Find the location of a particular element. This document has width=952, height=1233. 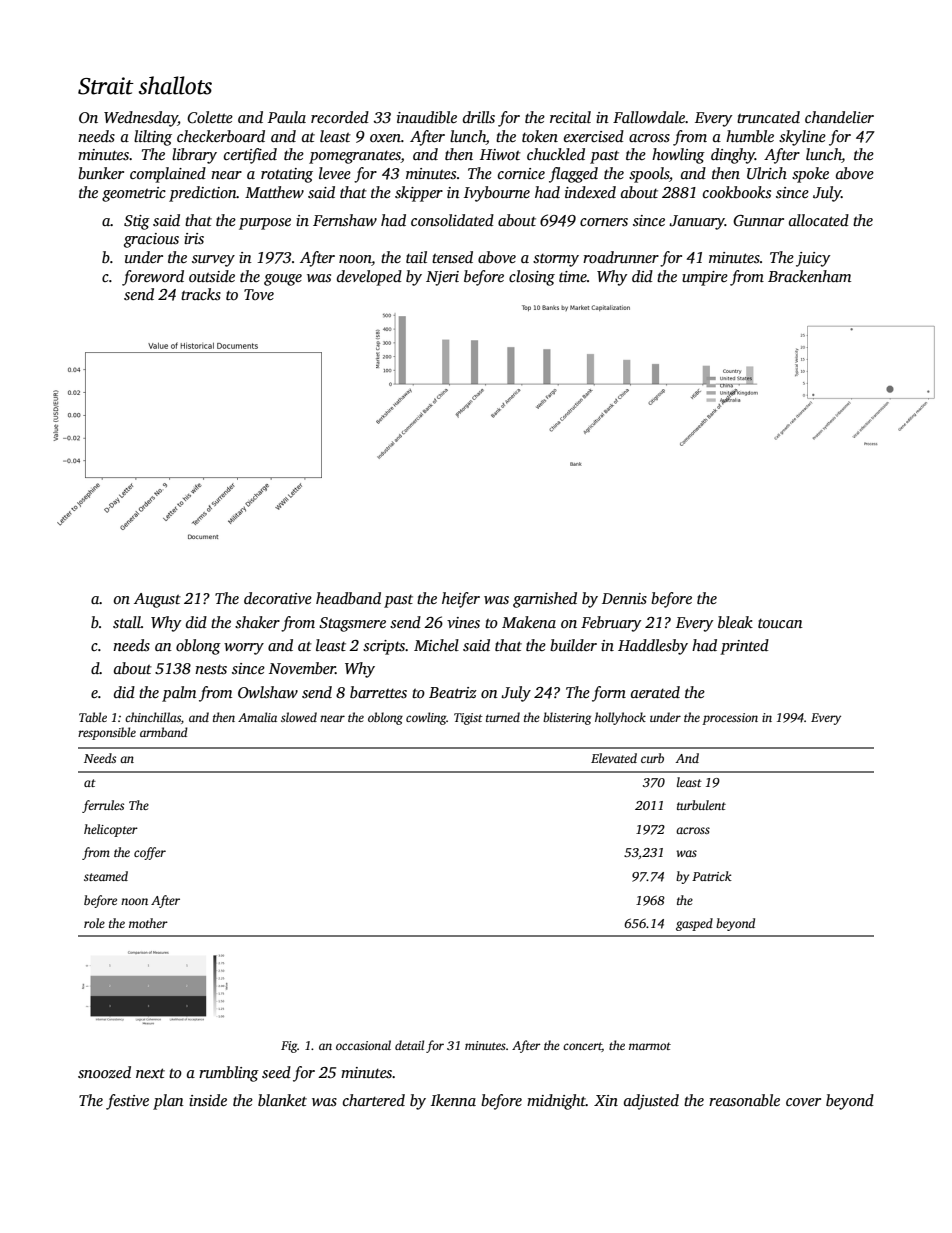

developed is located at coordinates (369, 278).
